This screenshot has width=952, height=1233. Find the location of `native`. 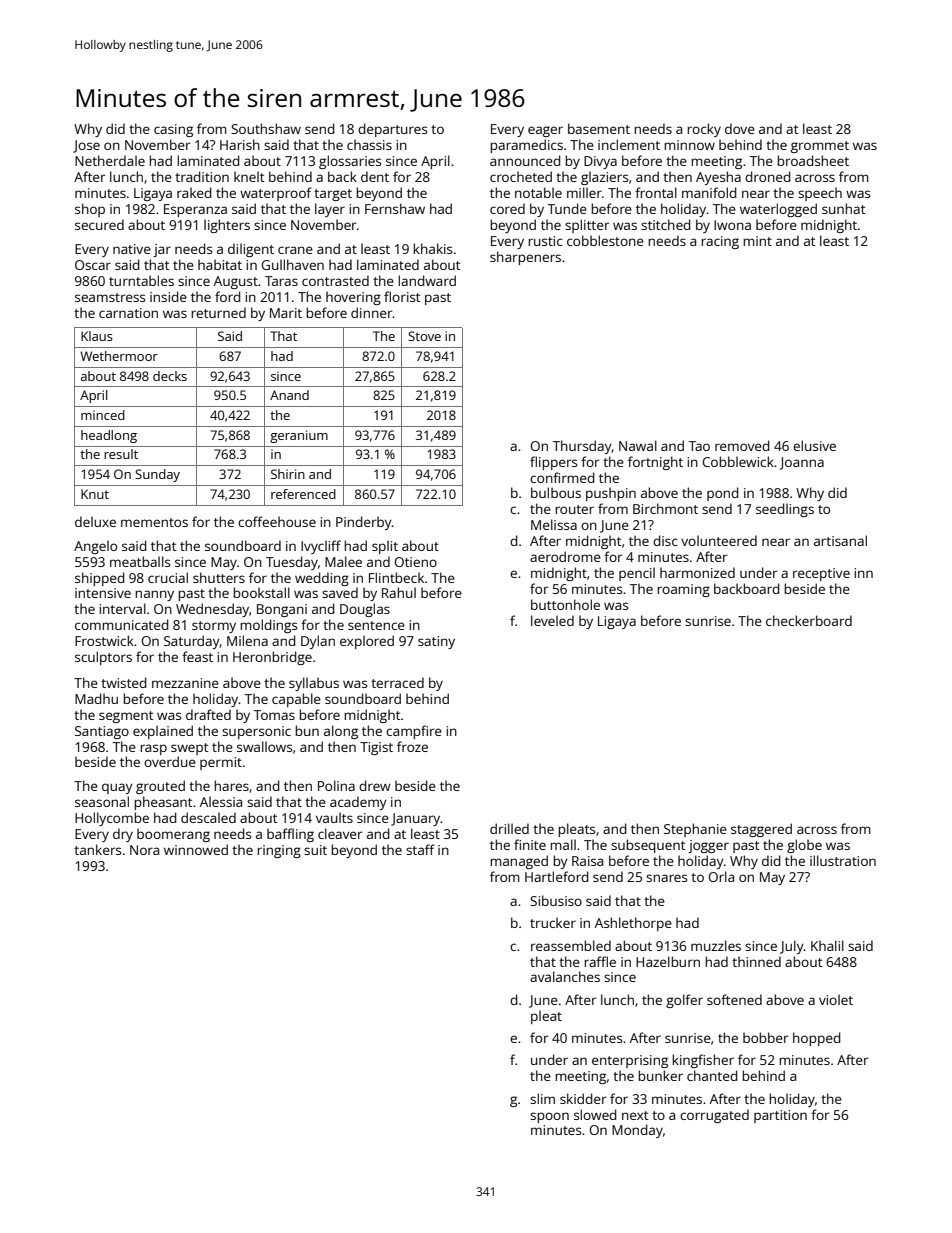

native is located at coordinates (132, 249).
